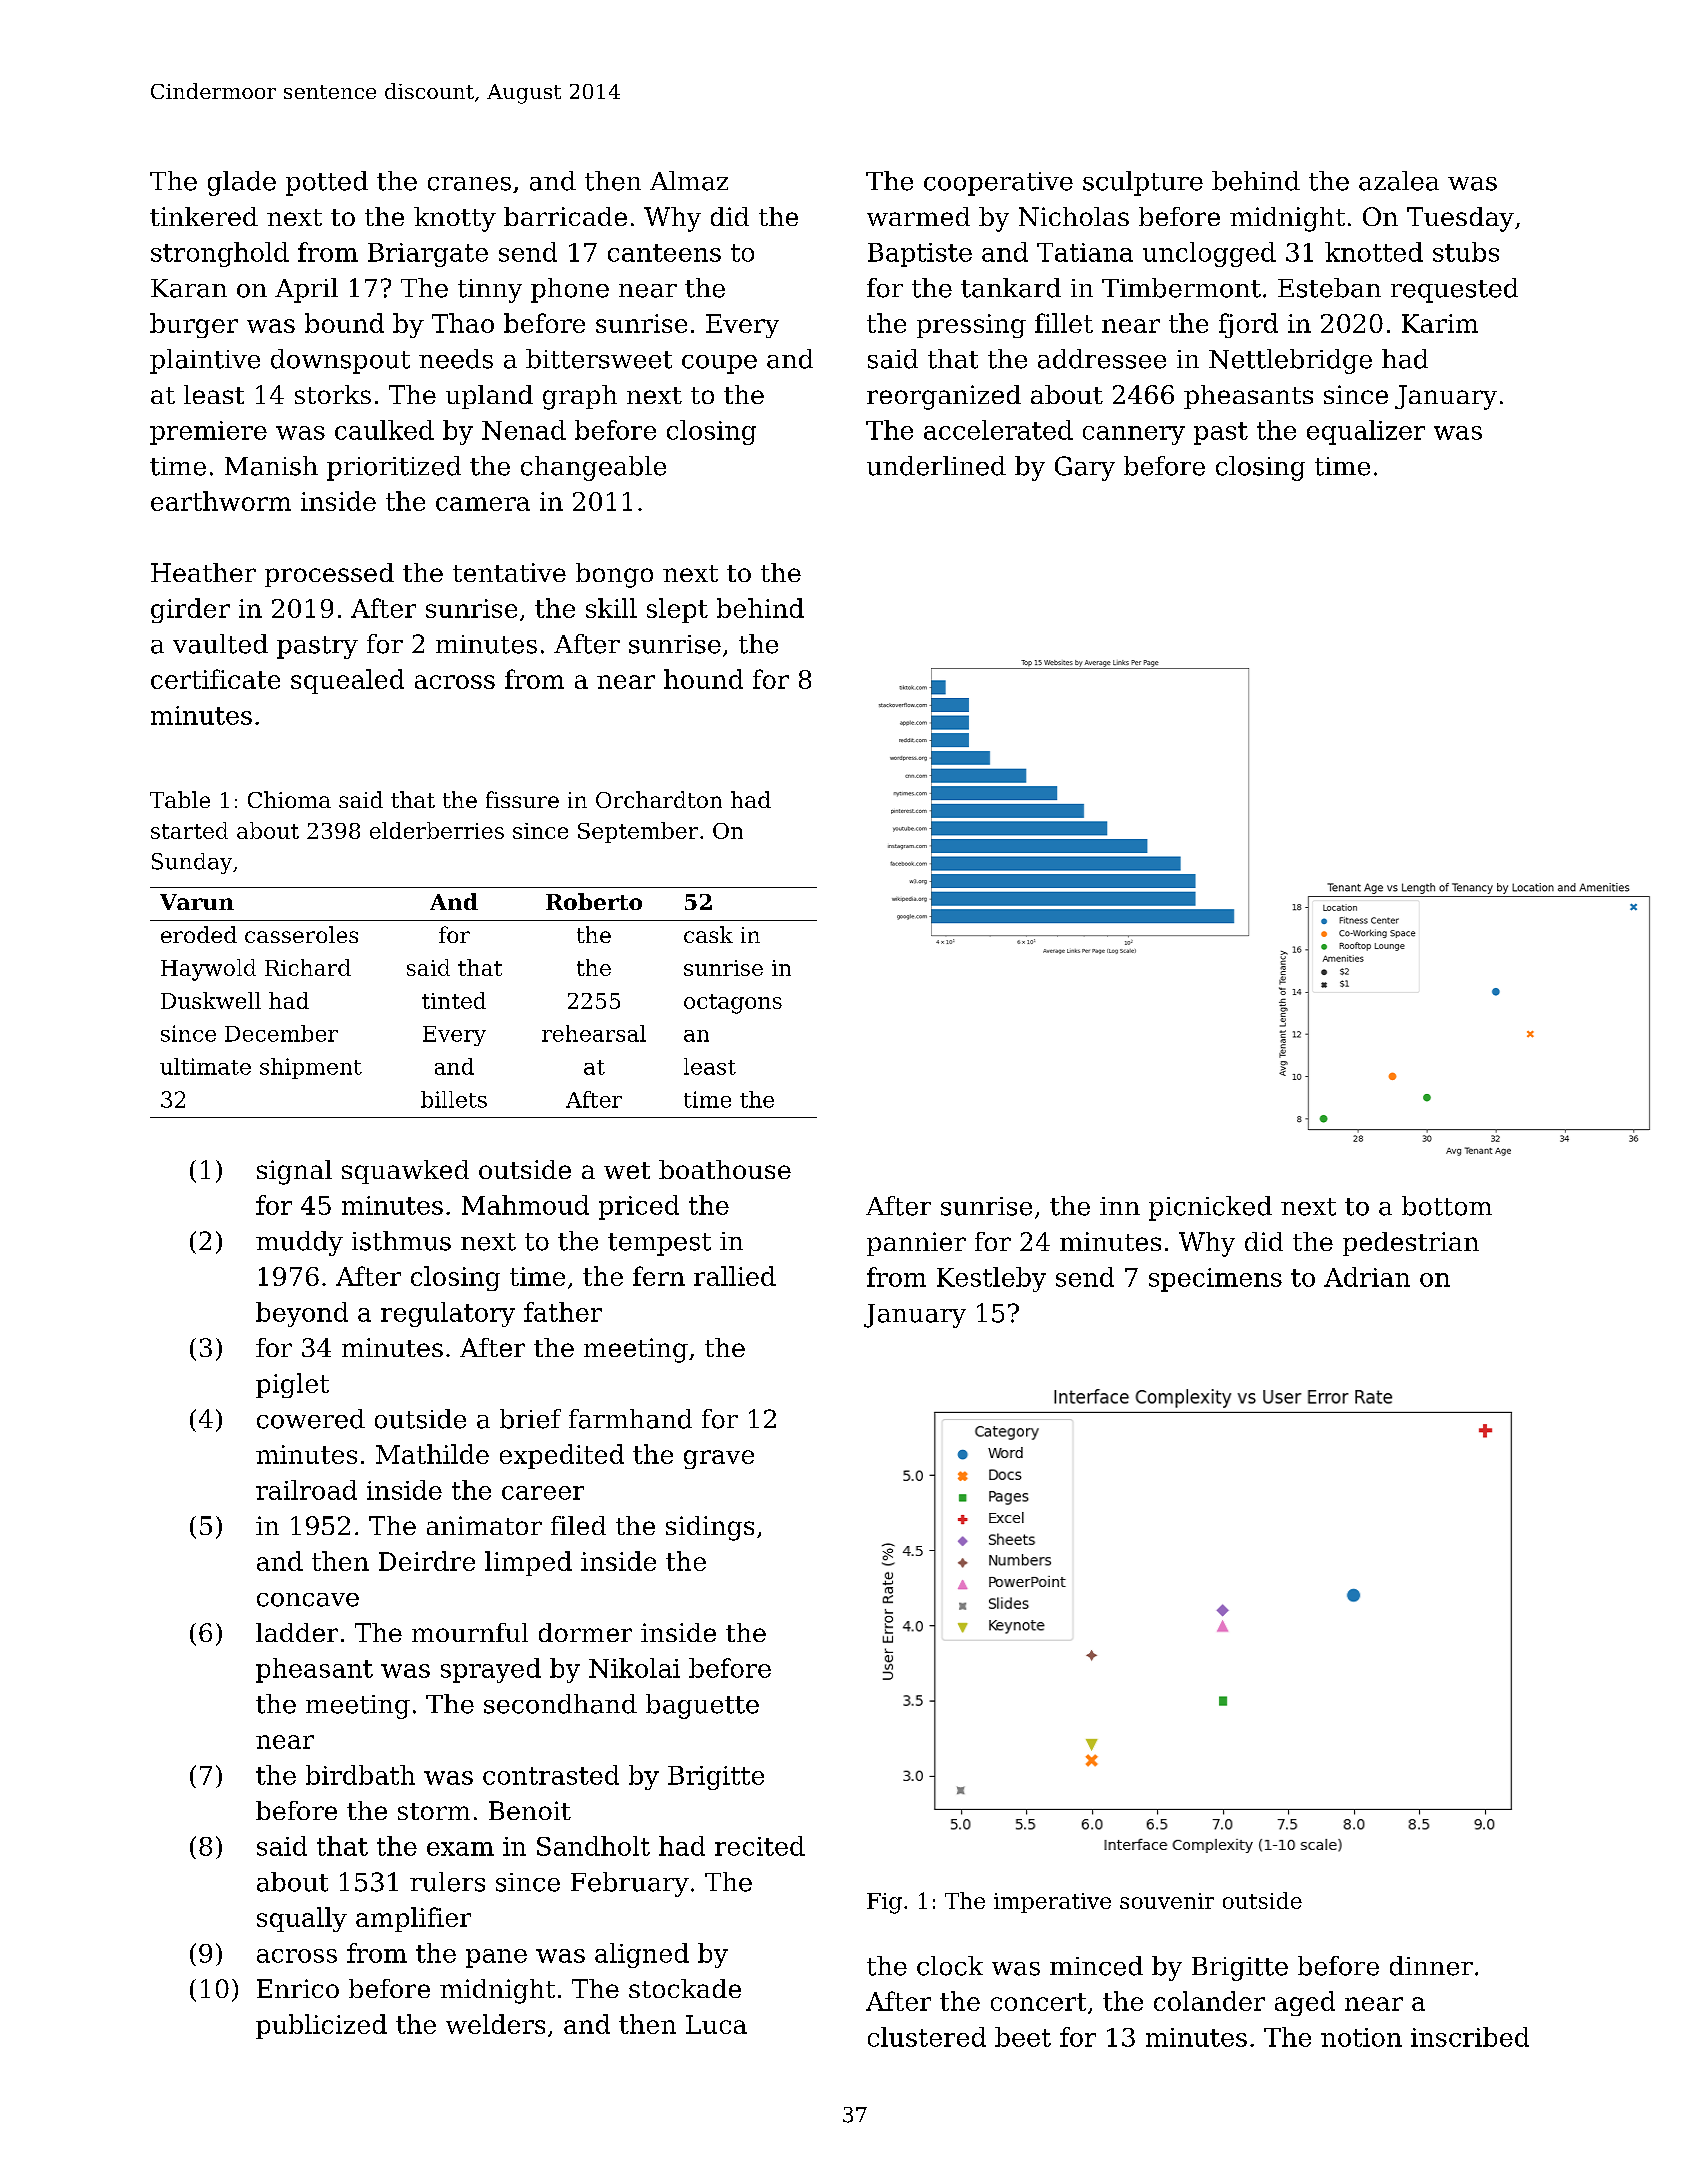  Describe the element at coordinates (455, 219) in the page. I see `knotty` at that location.
